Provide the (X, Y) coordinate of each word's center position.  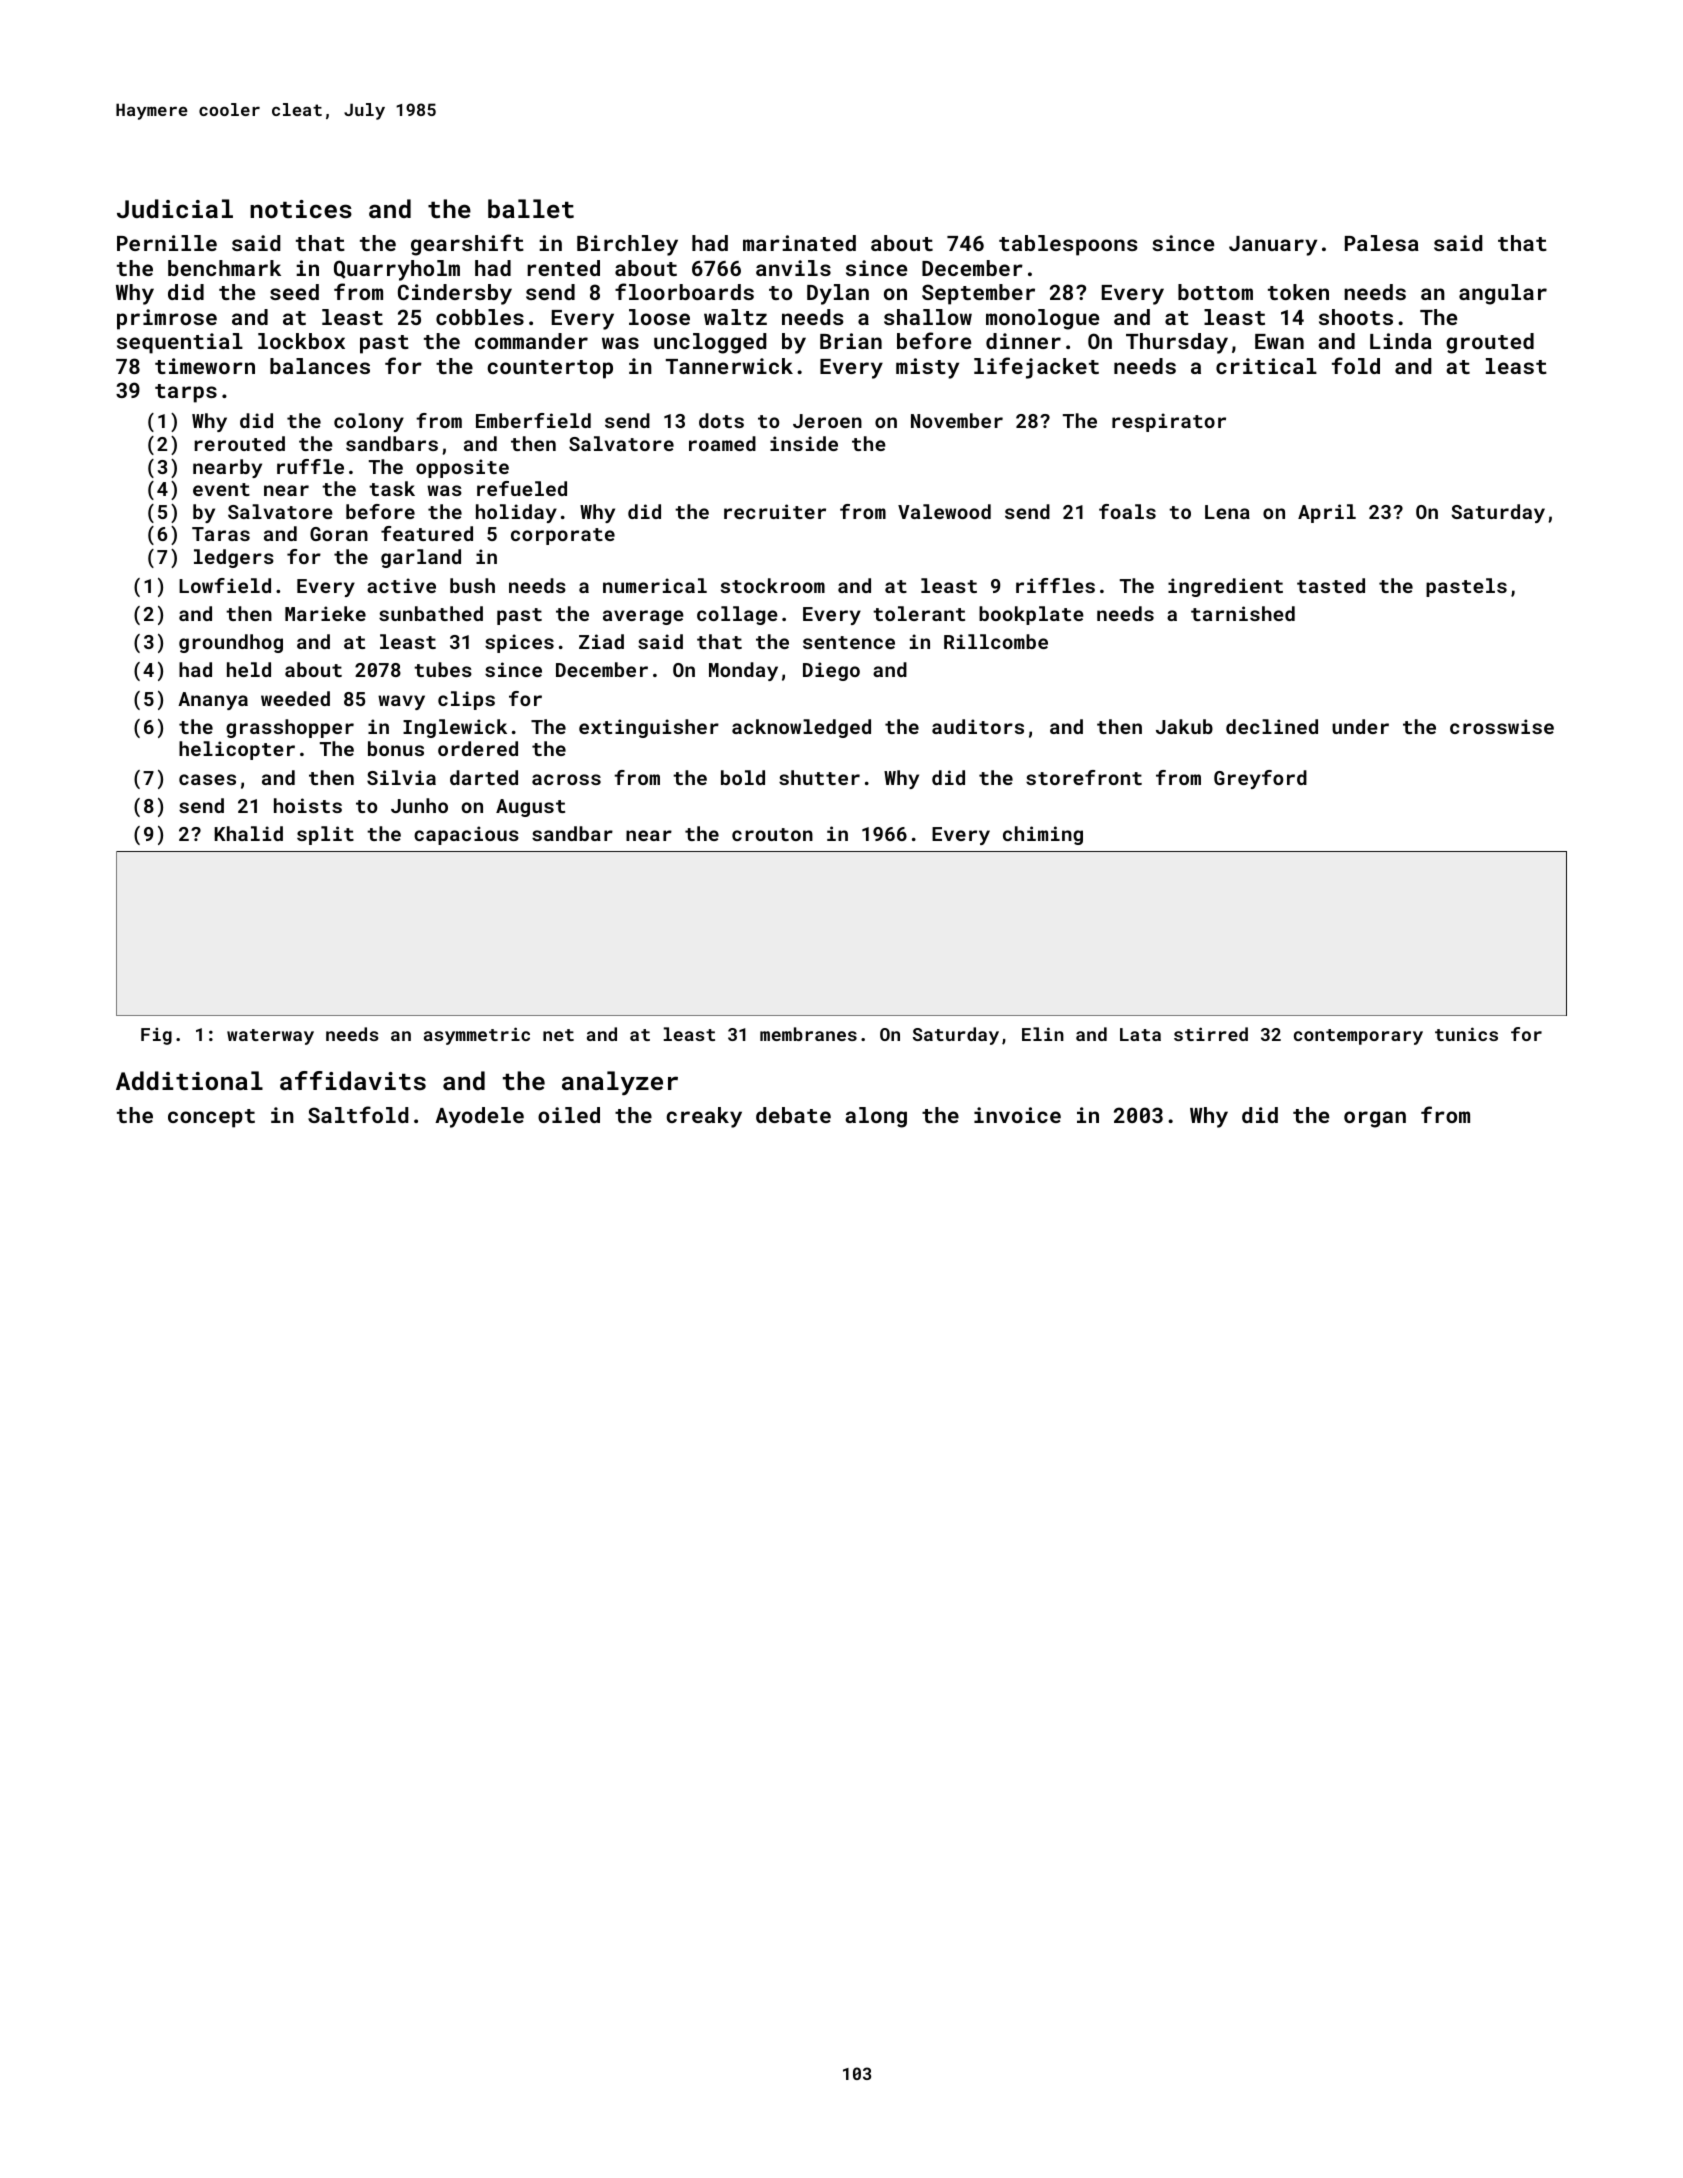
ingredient (1225, 587)
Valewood (944, 511)
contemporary (1358, 1037)
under (1360, 726)
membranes (808, 1034)
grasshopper (290, 728)
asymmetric (477, 1036)
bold (743, 777)
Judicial (175, 208)
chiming (1043, 835)
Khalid (248, 833)
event (221, 489)
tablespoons (1068, 245)
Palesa (1382, 243)
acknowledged (801, 728)
